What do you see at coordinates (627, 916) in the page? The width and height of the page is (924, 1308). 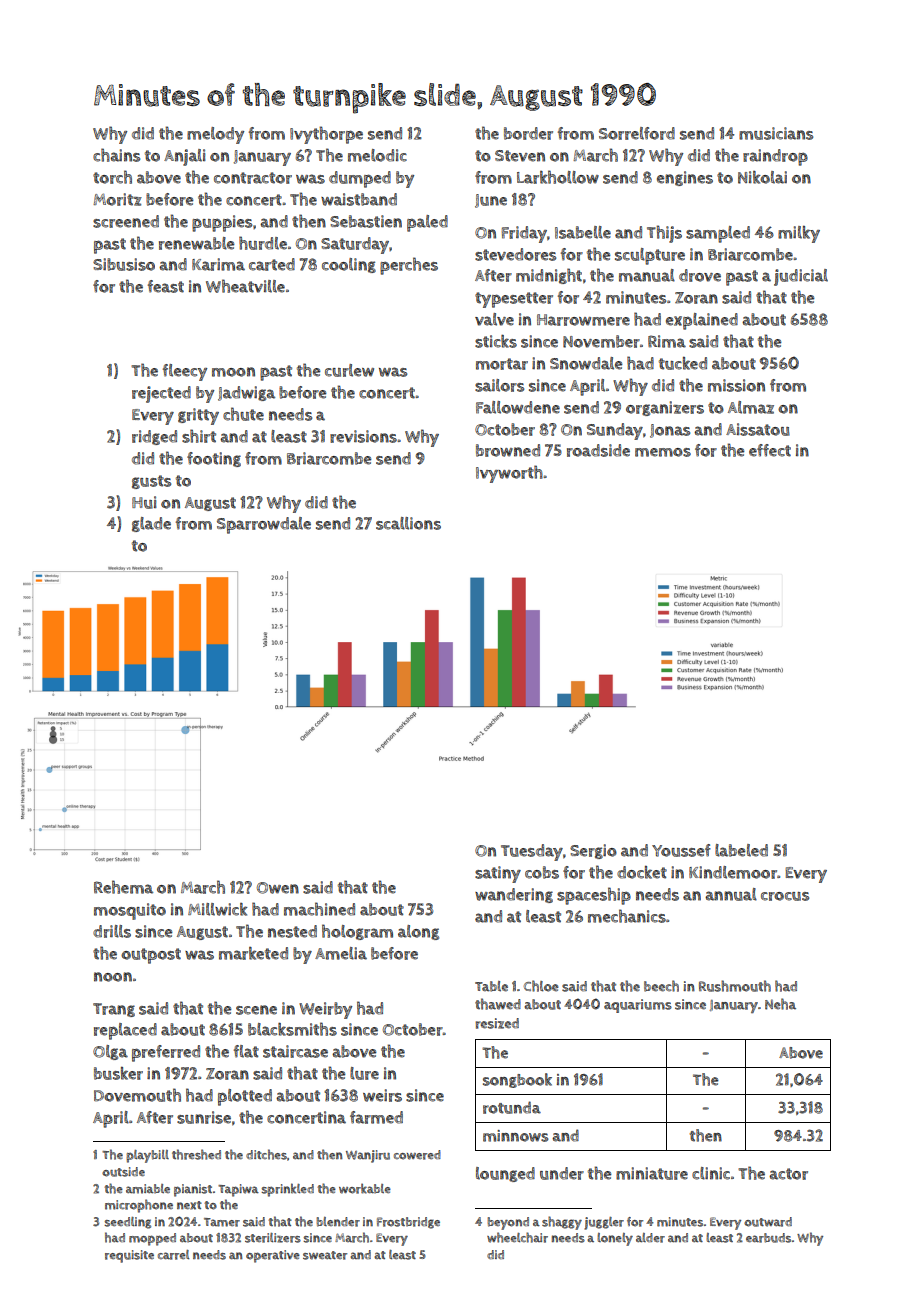 I see `mechanics` at bounding box center [627, 916].
